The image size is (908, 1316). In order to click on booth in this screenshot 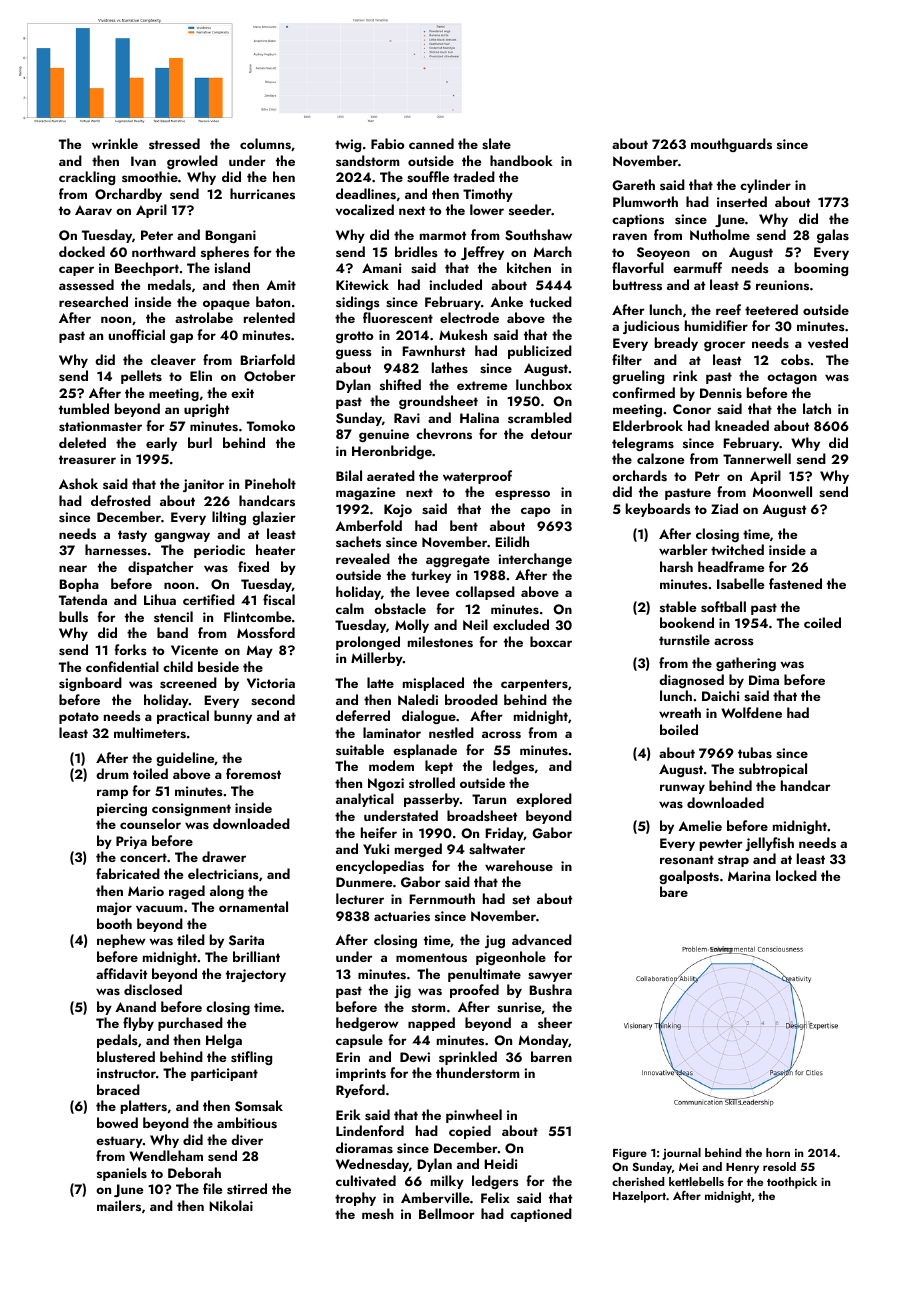, I will do `click(114, 923)`.
